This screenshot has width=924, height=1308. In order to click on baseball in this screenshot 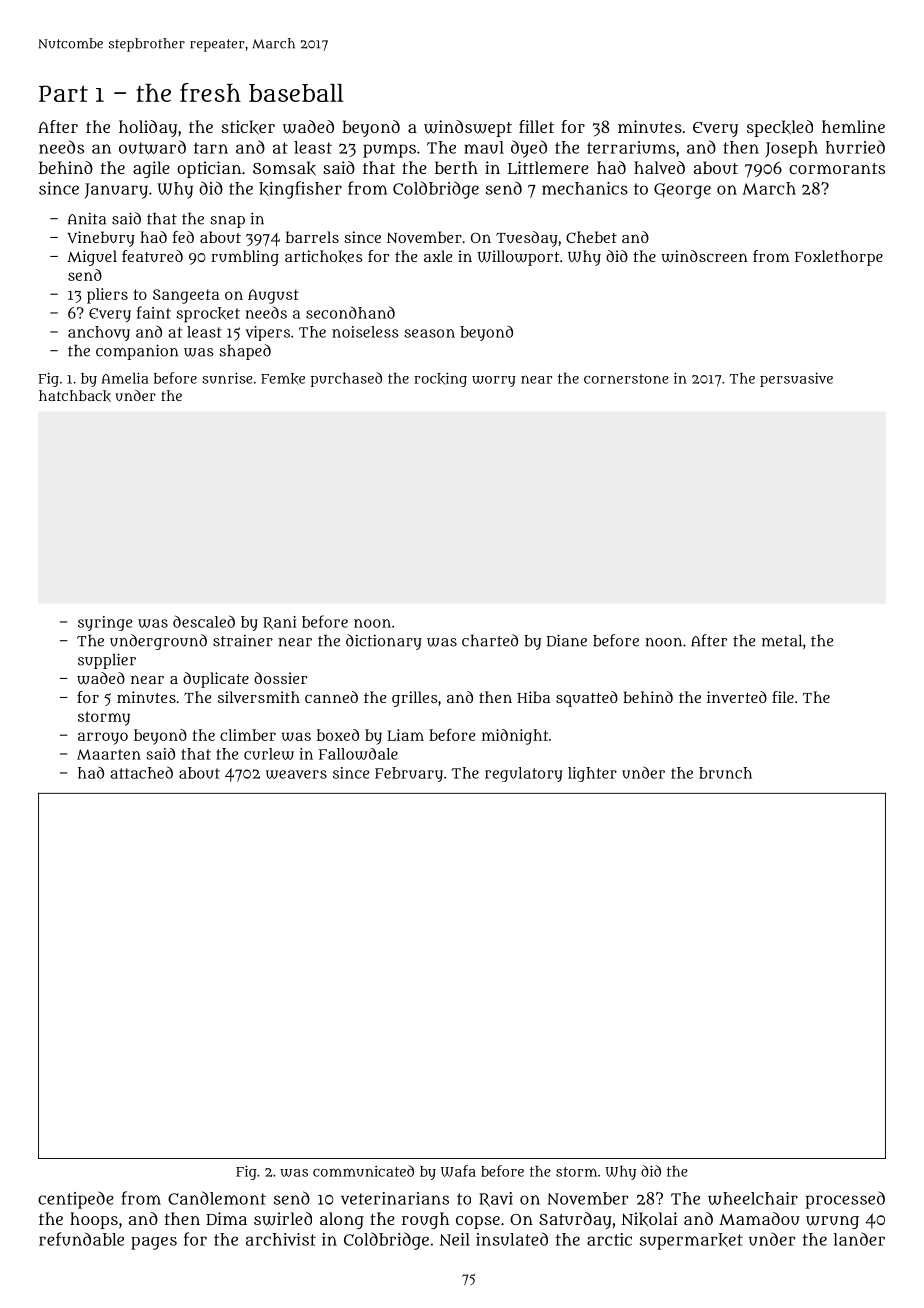, I will do `click(296, 93)`.
